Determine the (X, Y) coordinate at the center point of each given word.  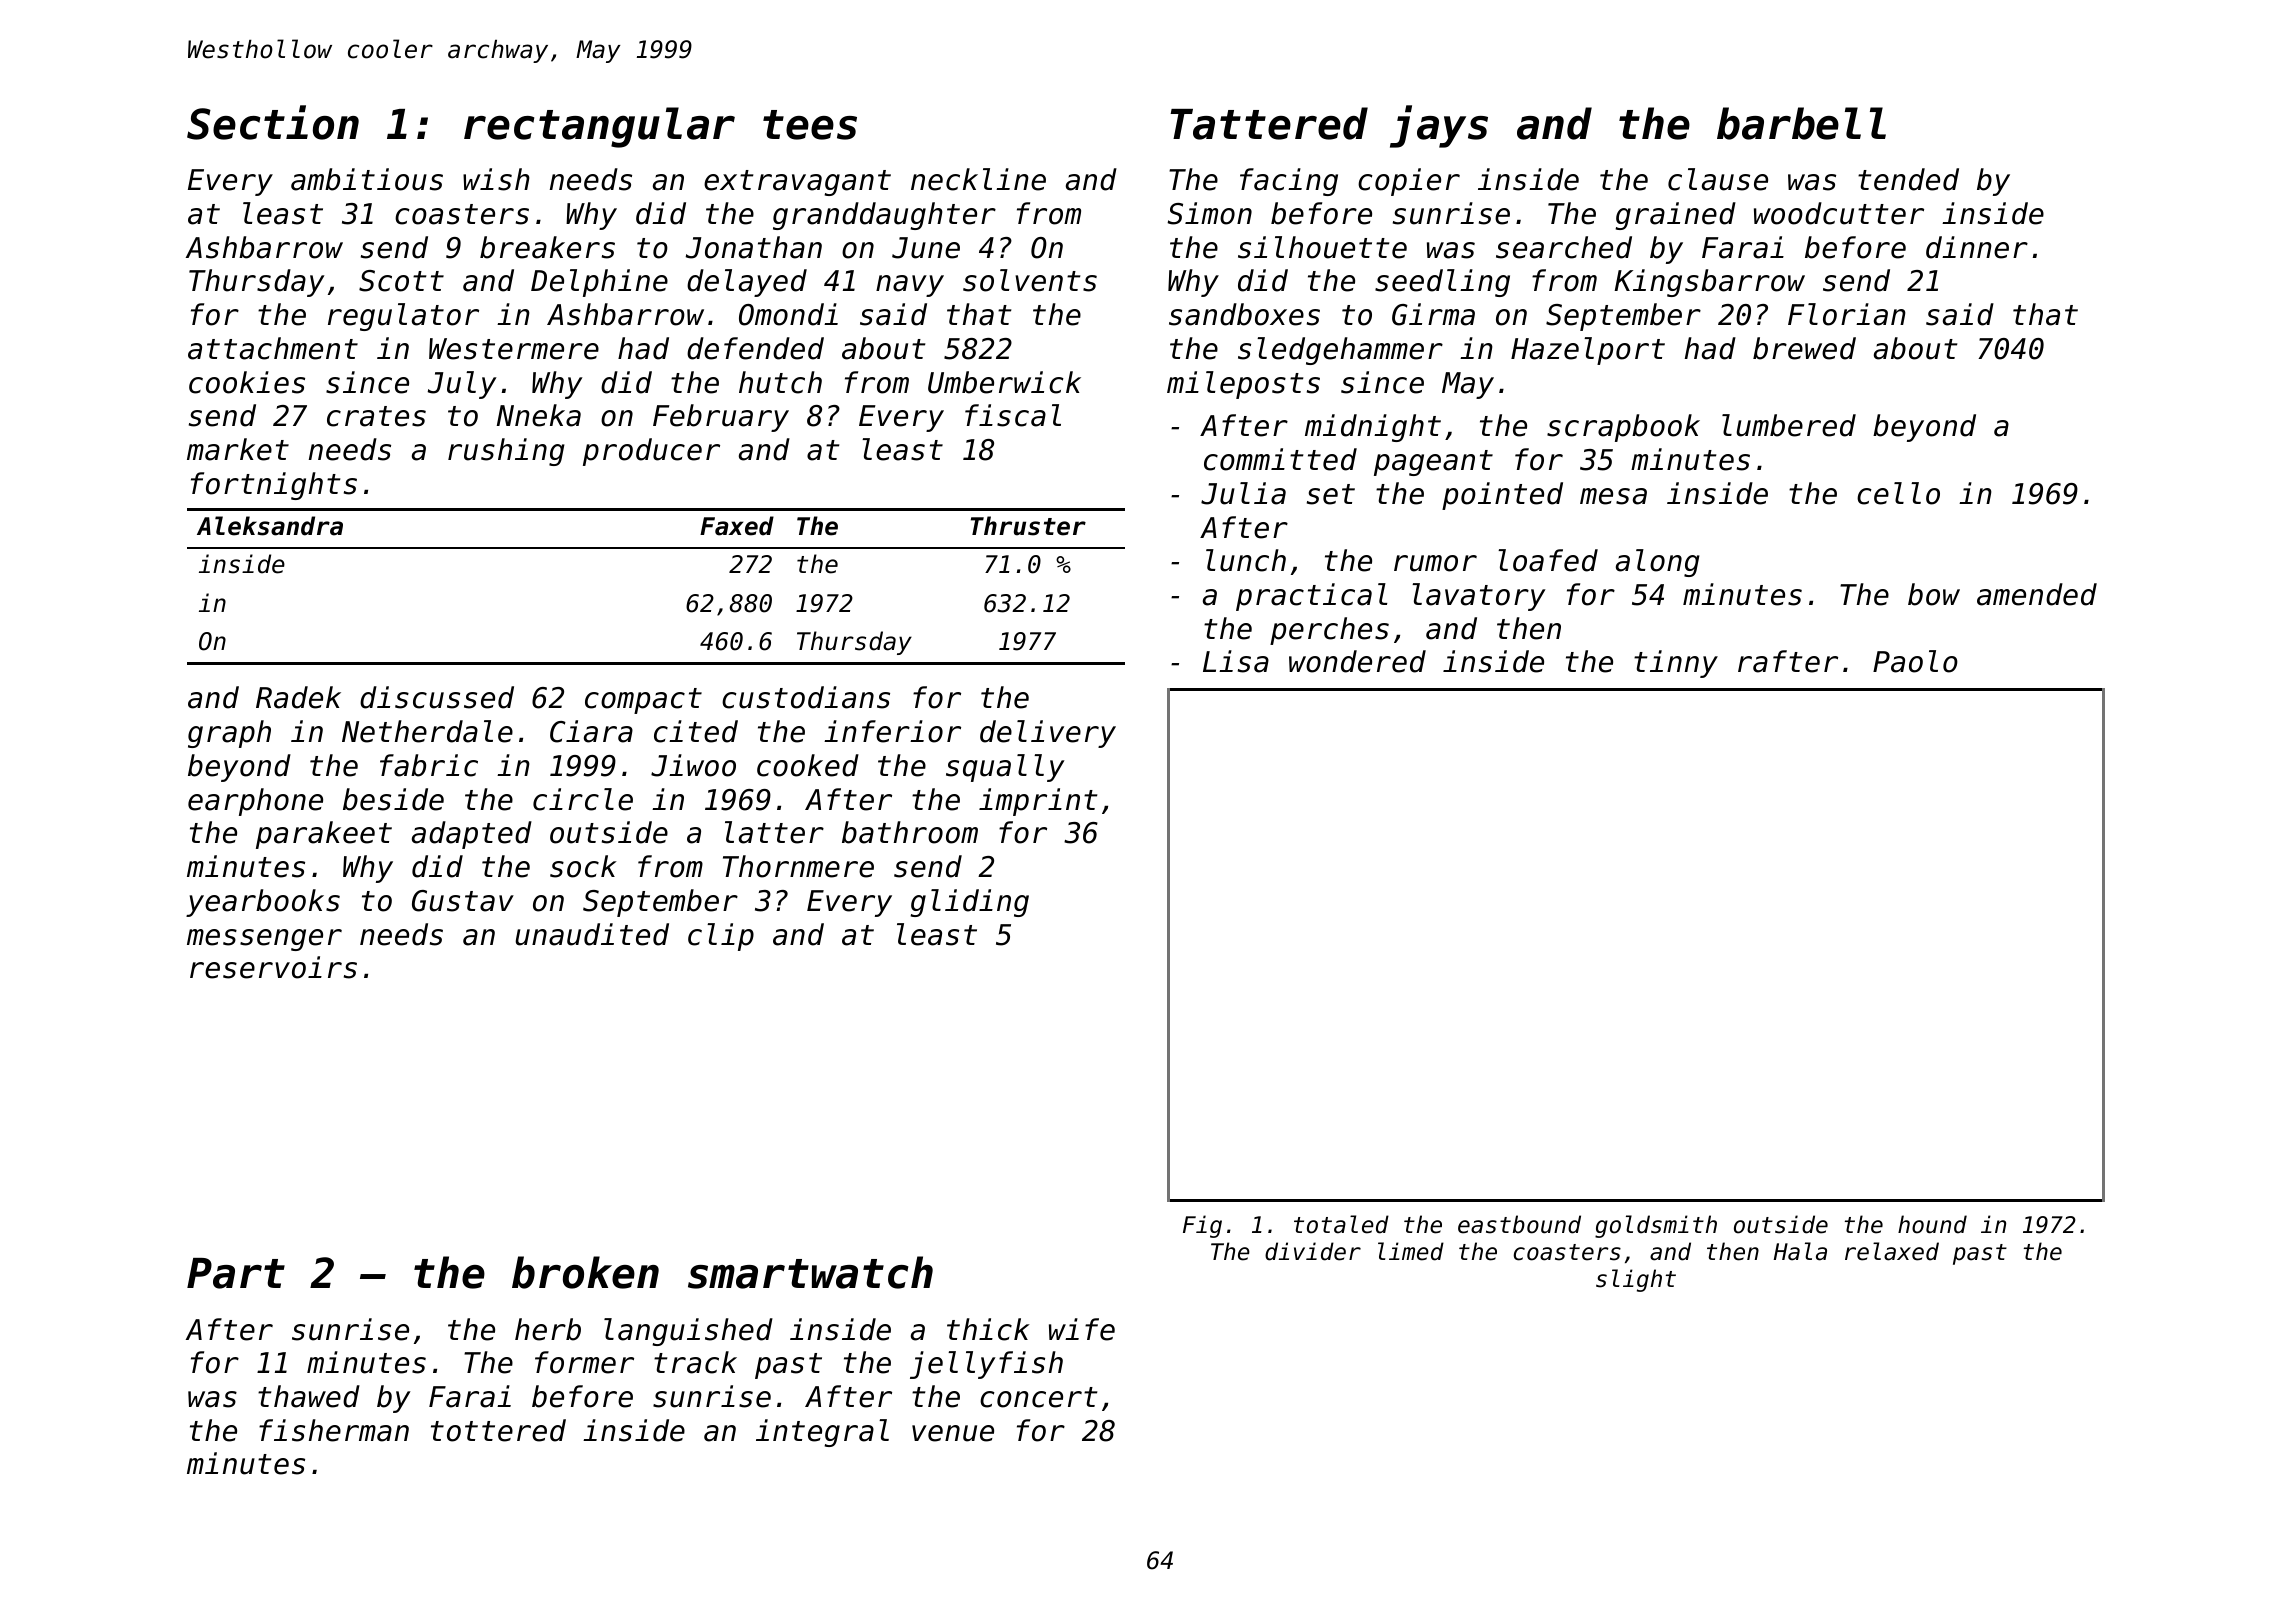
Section (273, 122)
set (1331, 494)
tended (1908, 179)
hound (1932, 1224)
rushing (506, 452)
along (1658, 563)
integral (822, 1433)
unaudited (592, 934)
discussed (437, 697)
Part (236, 1273)
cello (1898, 493)
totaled (1341, 1224)
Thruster (1028, 526)
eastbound (1519, 1224)
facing (1289, 182)
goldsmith (1656, 1226)
